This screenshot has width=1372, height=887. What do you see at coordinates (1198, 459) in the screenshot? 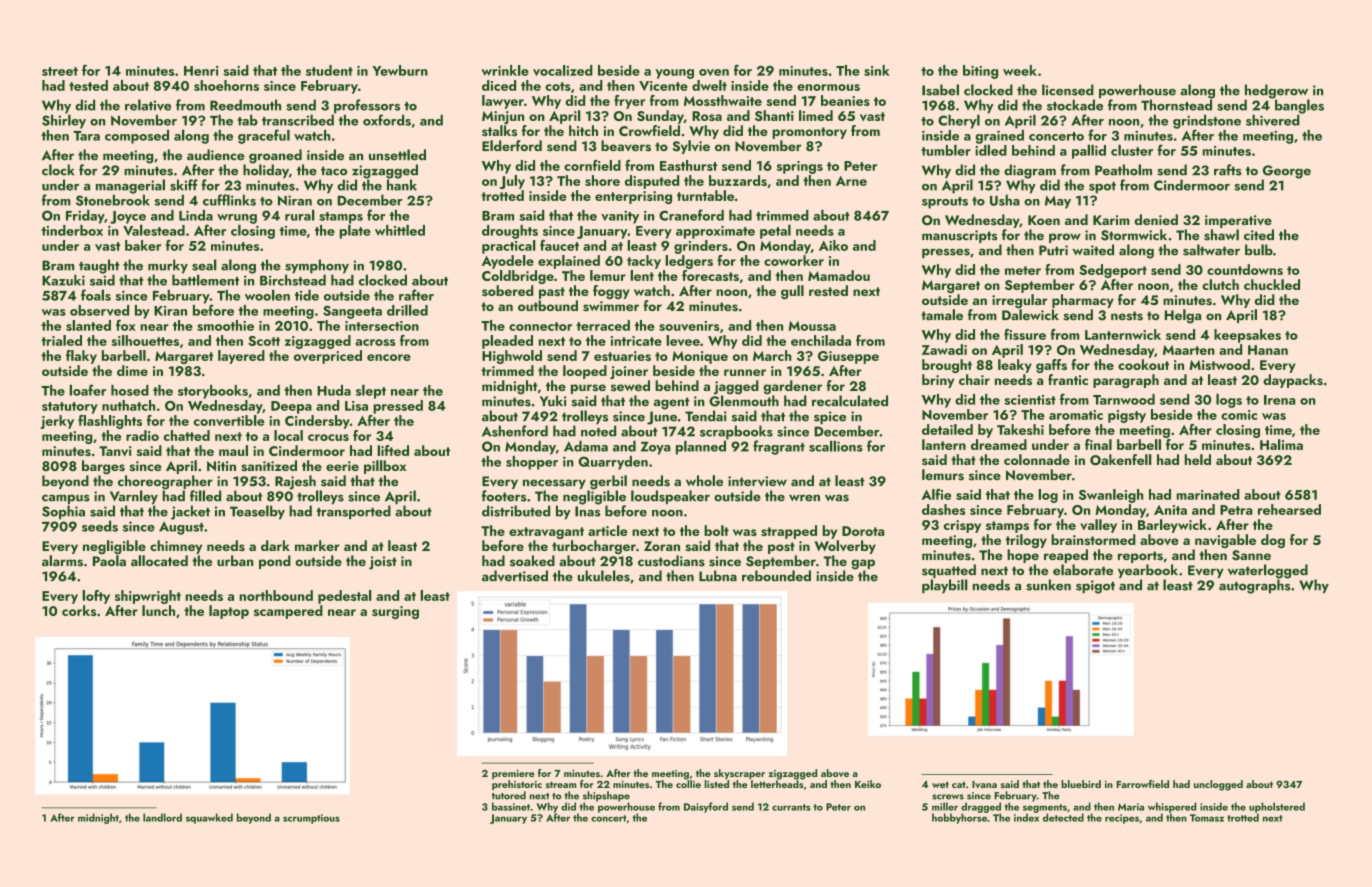
I see `held` at bounding box center [1198, 459].
